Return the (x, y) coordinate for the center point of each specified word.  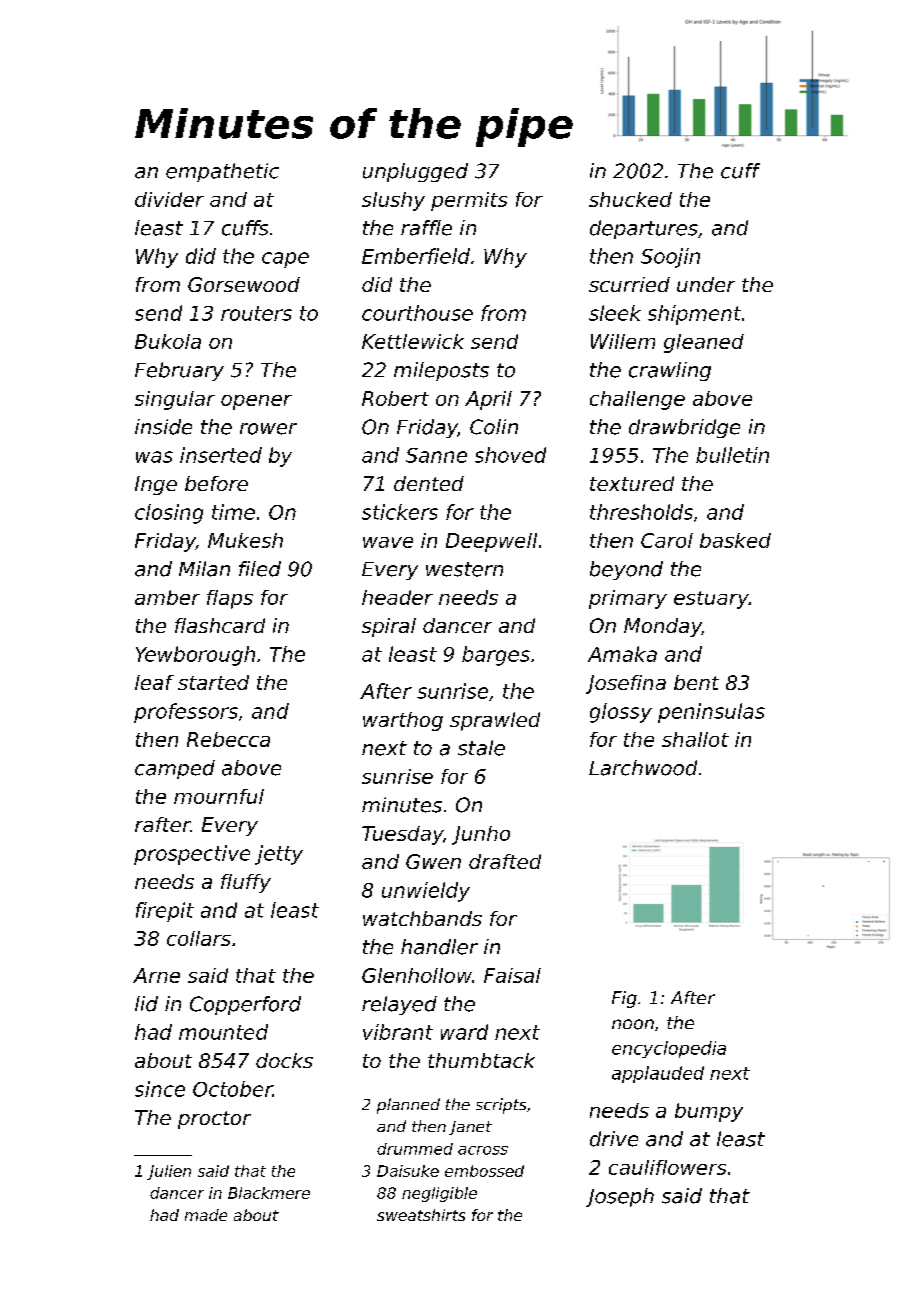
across (483, 1150)
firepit (165, 912)
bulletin (732, 455)
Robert (395, 398)
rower (268, 429)
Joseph (620, 1197)
